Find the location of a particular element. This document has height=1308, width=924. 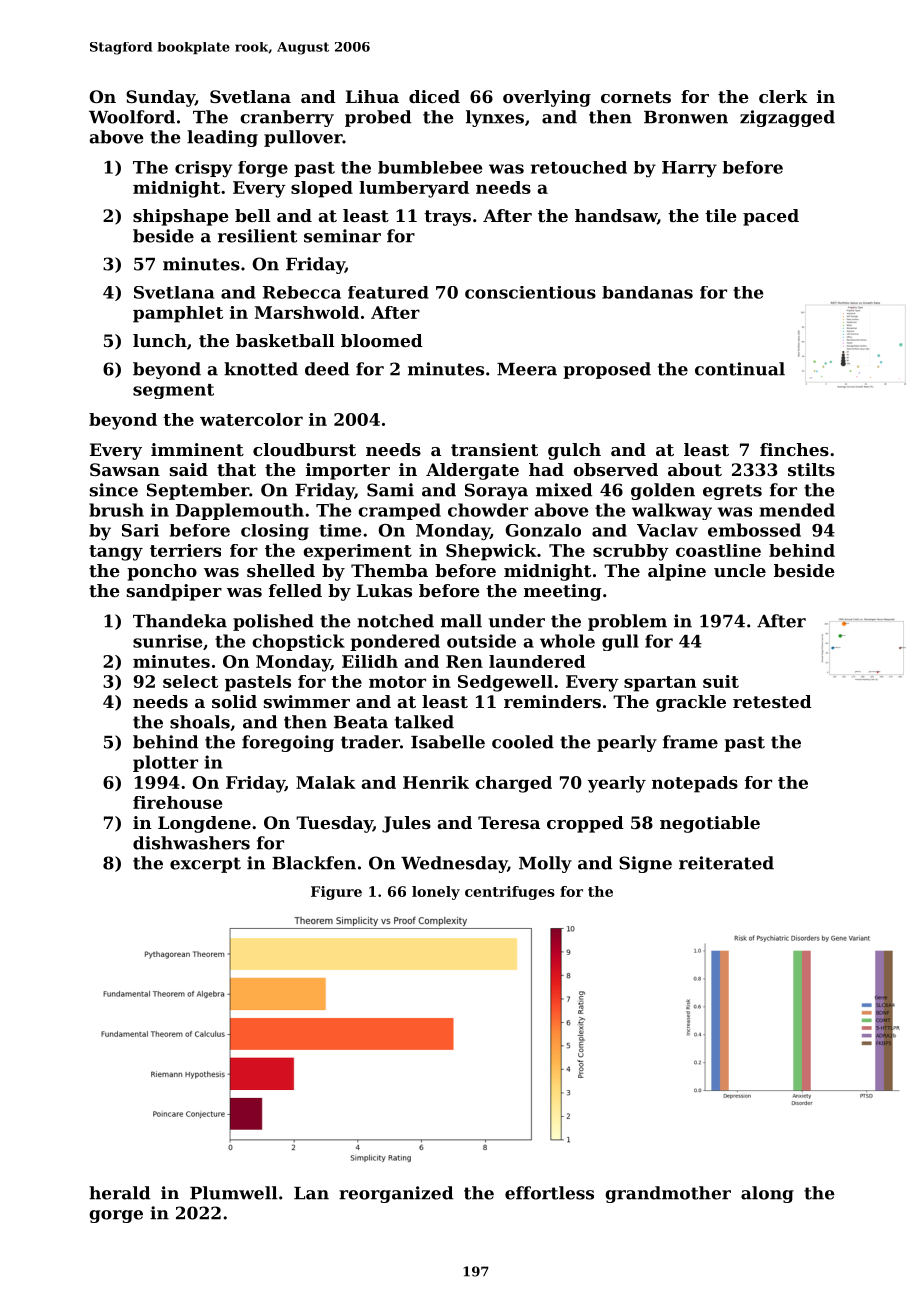

polished is located at coordinates (273, 622).
